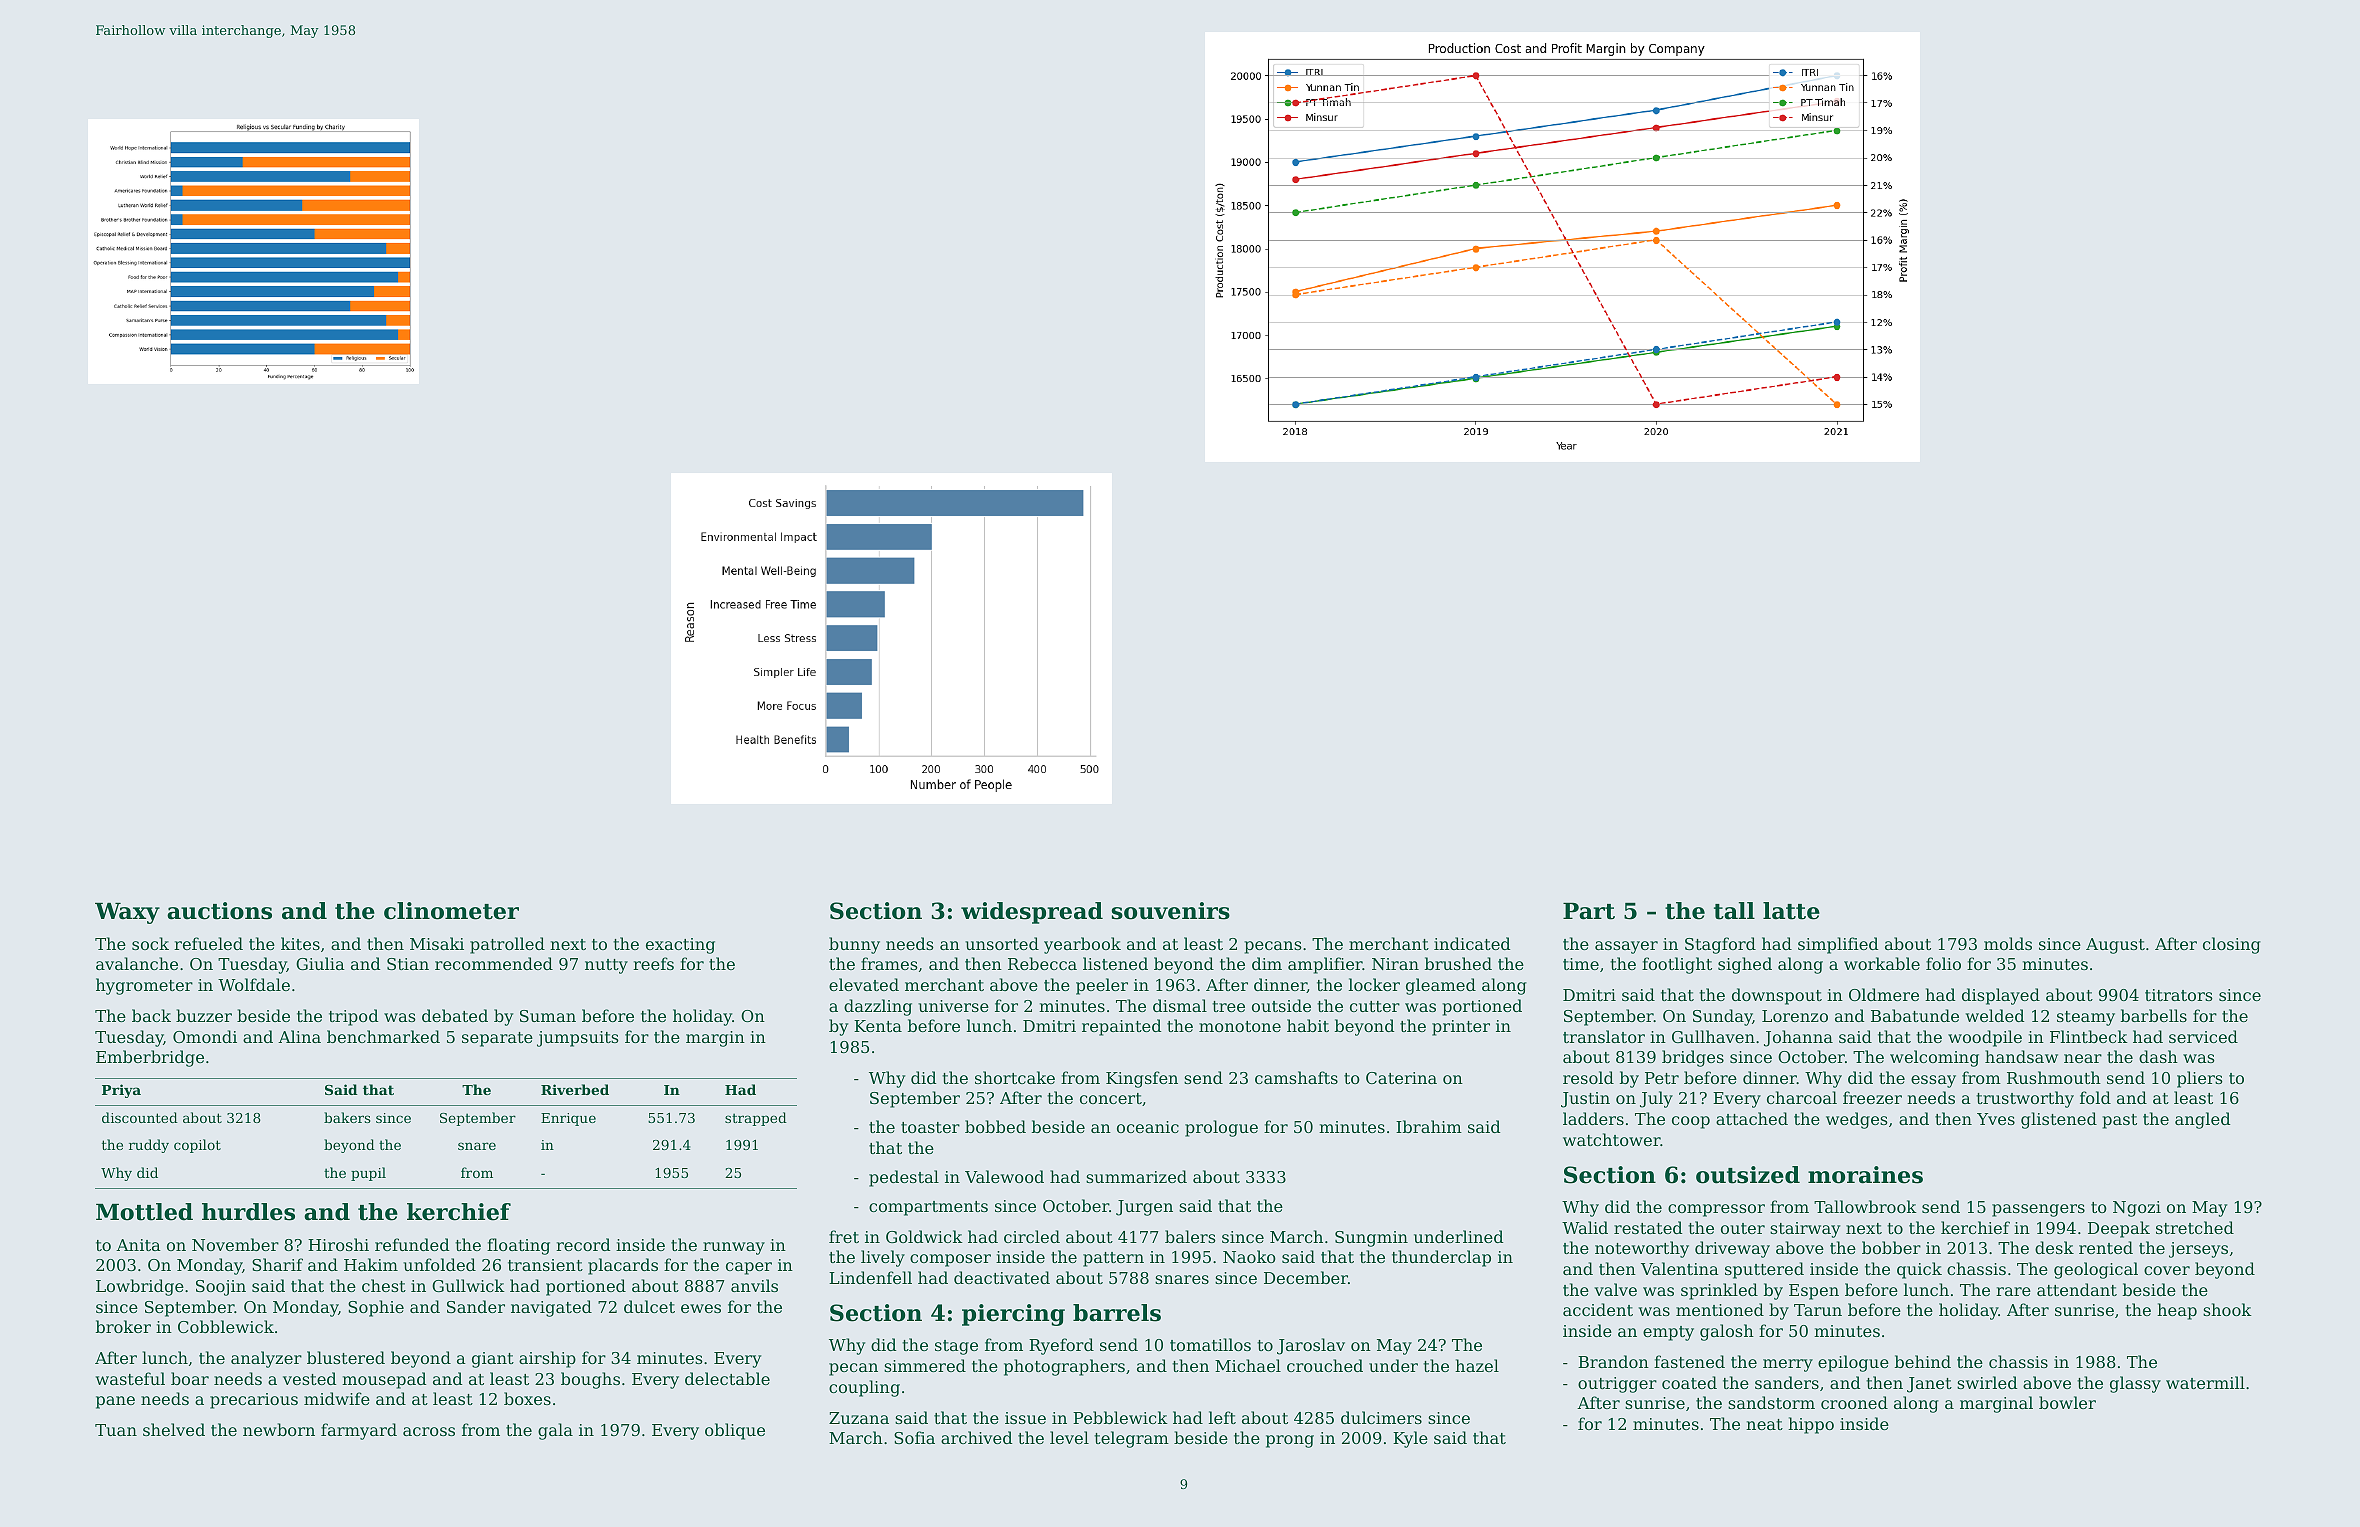 This document has width=2360, height=1527. I want to click on exacting, so click(680, 946).
